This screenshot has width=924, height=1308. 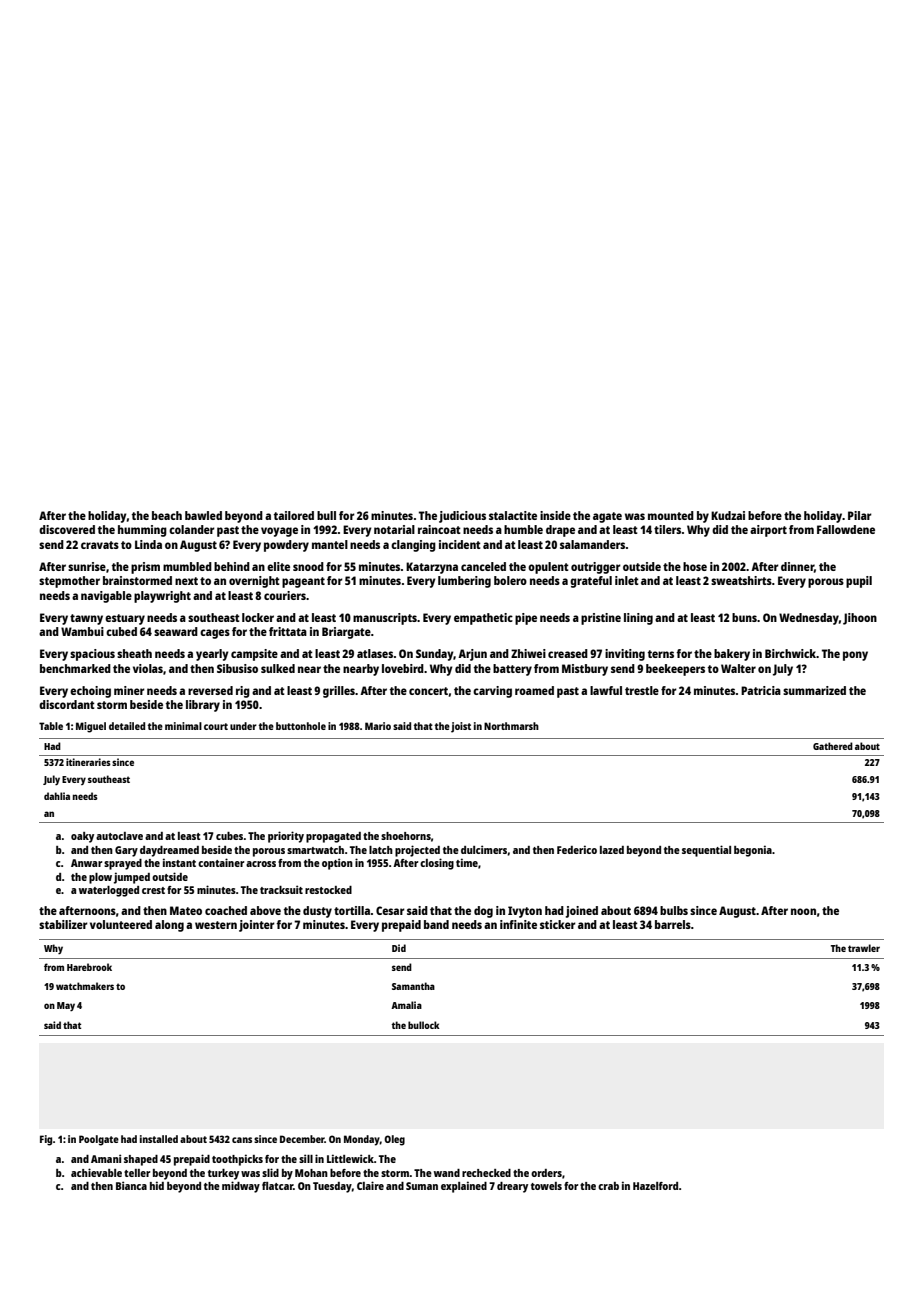 I want to click on orders, so click(x=546, y=1173).
